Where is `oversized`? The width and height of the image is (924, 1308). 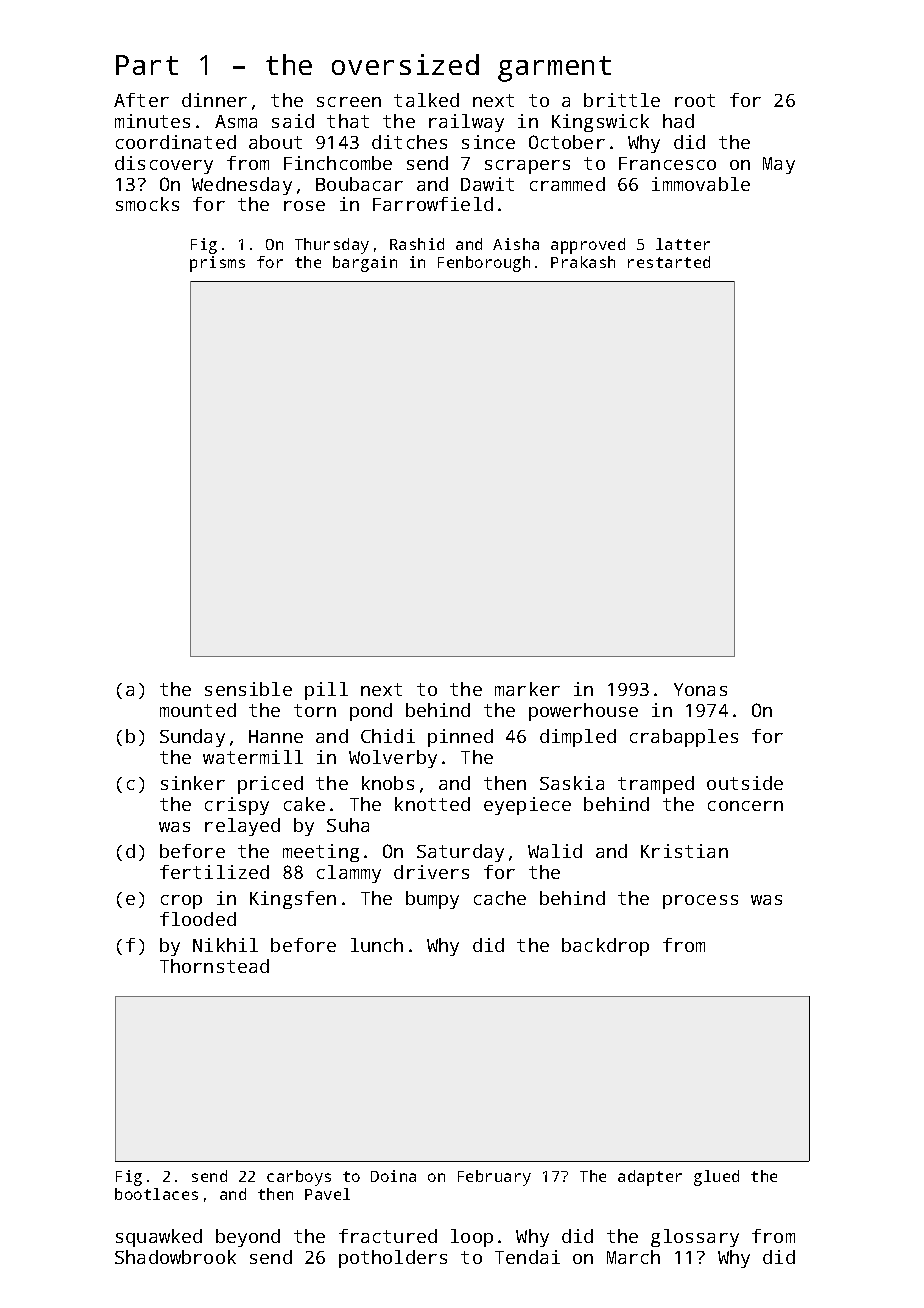 oversized is located at coordinates (405, 64).
